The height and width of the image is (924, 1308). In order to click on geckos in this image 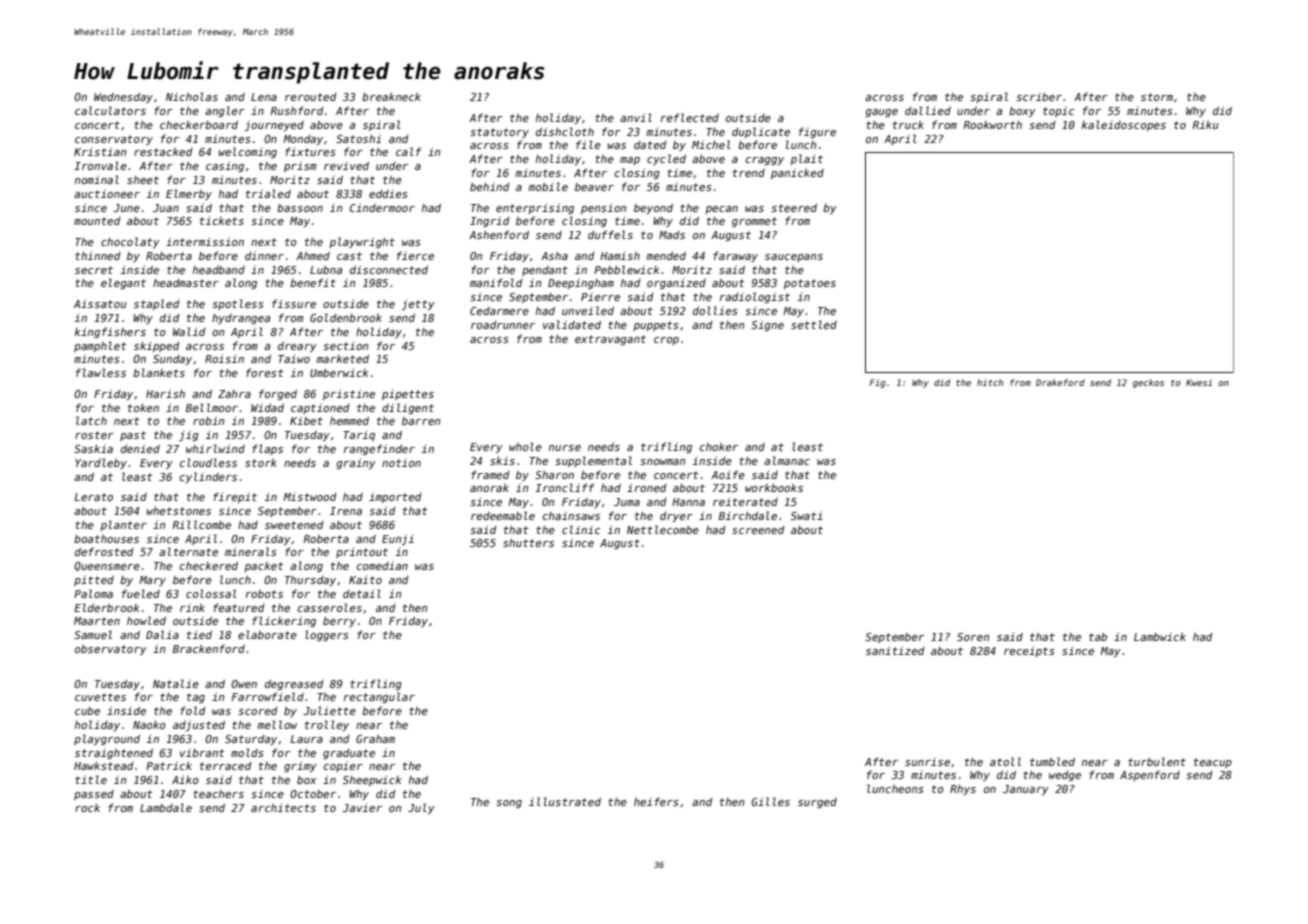, I will do `click(1148, 383)`.
